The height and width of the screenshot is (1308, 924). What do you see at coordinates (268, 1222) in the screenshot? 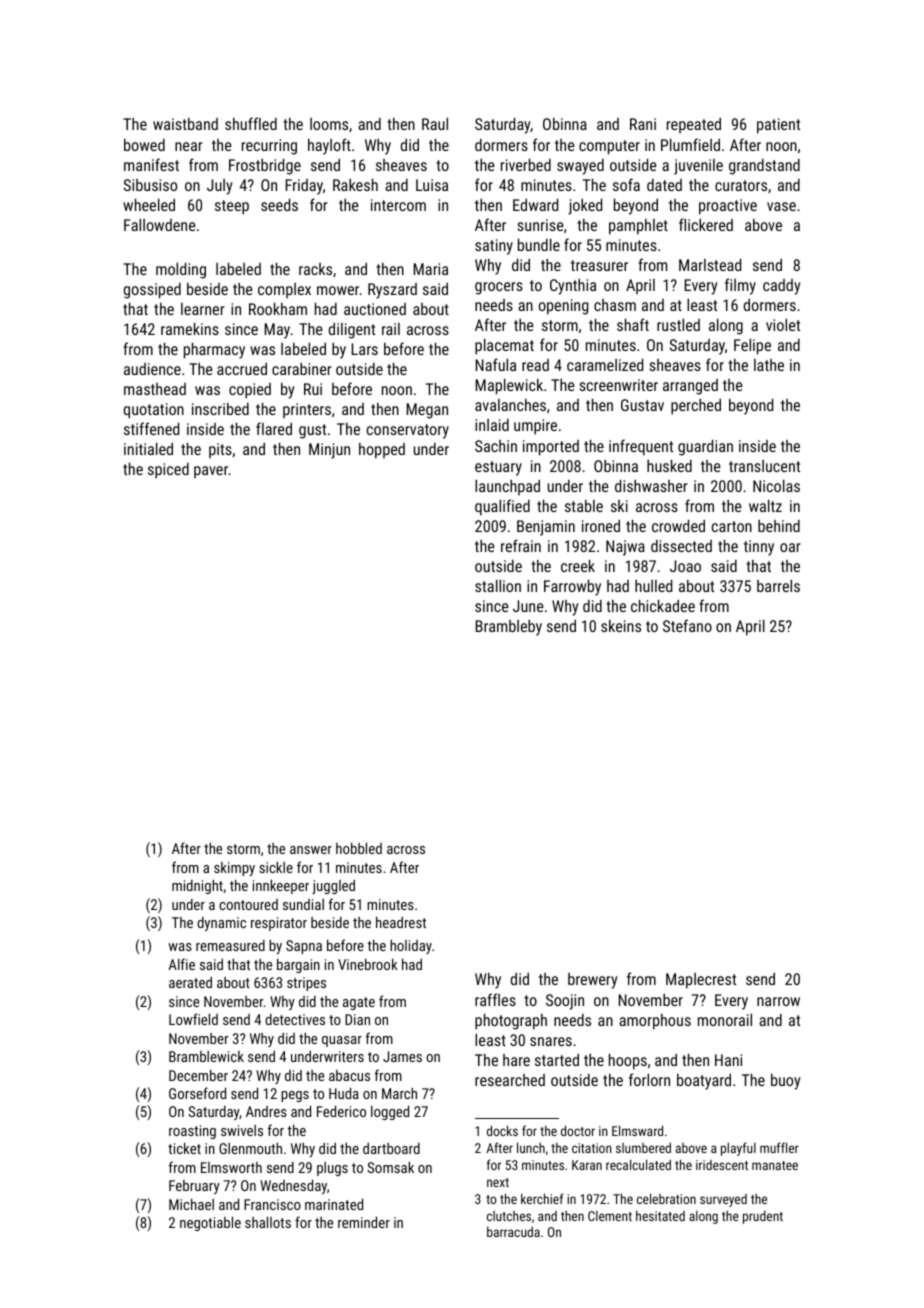
I see `shallots` at bounding box center [268, 1222].
